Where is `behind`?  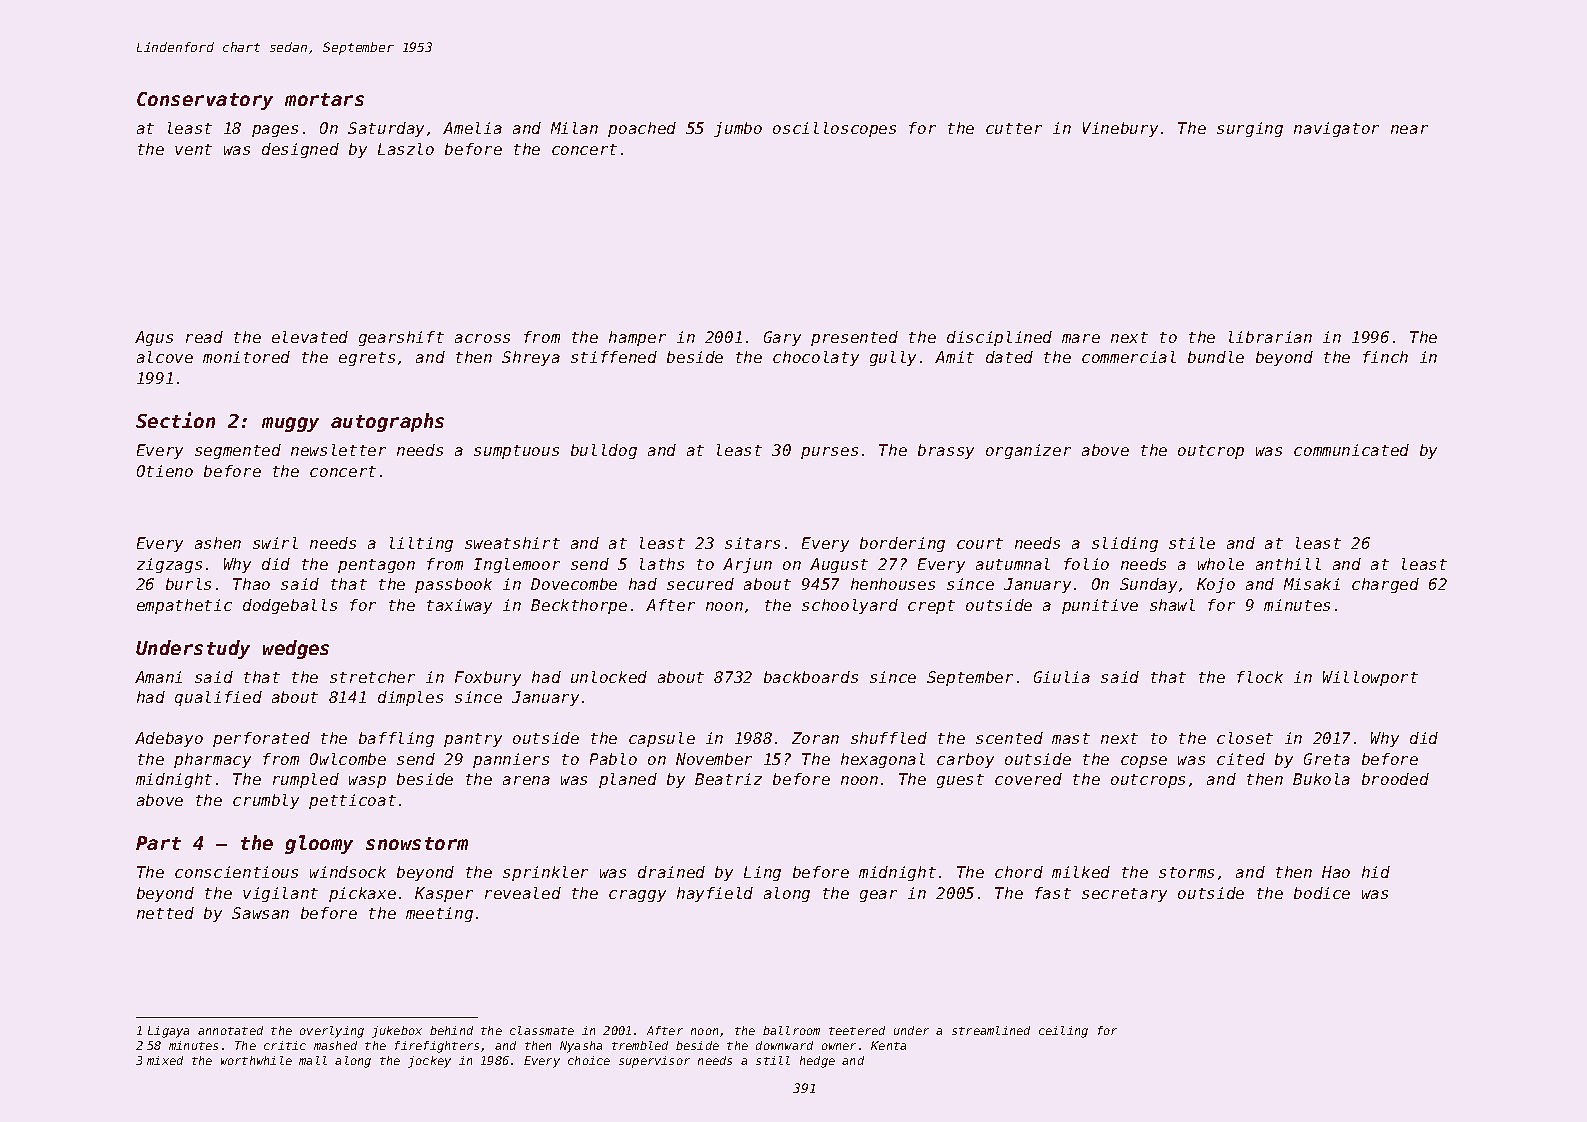
behind is located at coordinates (451, 1030).
